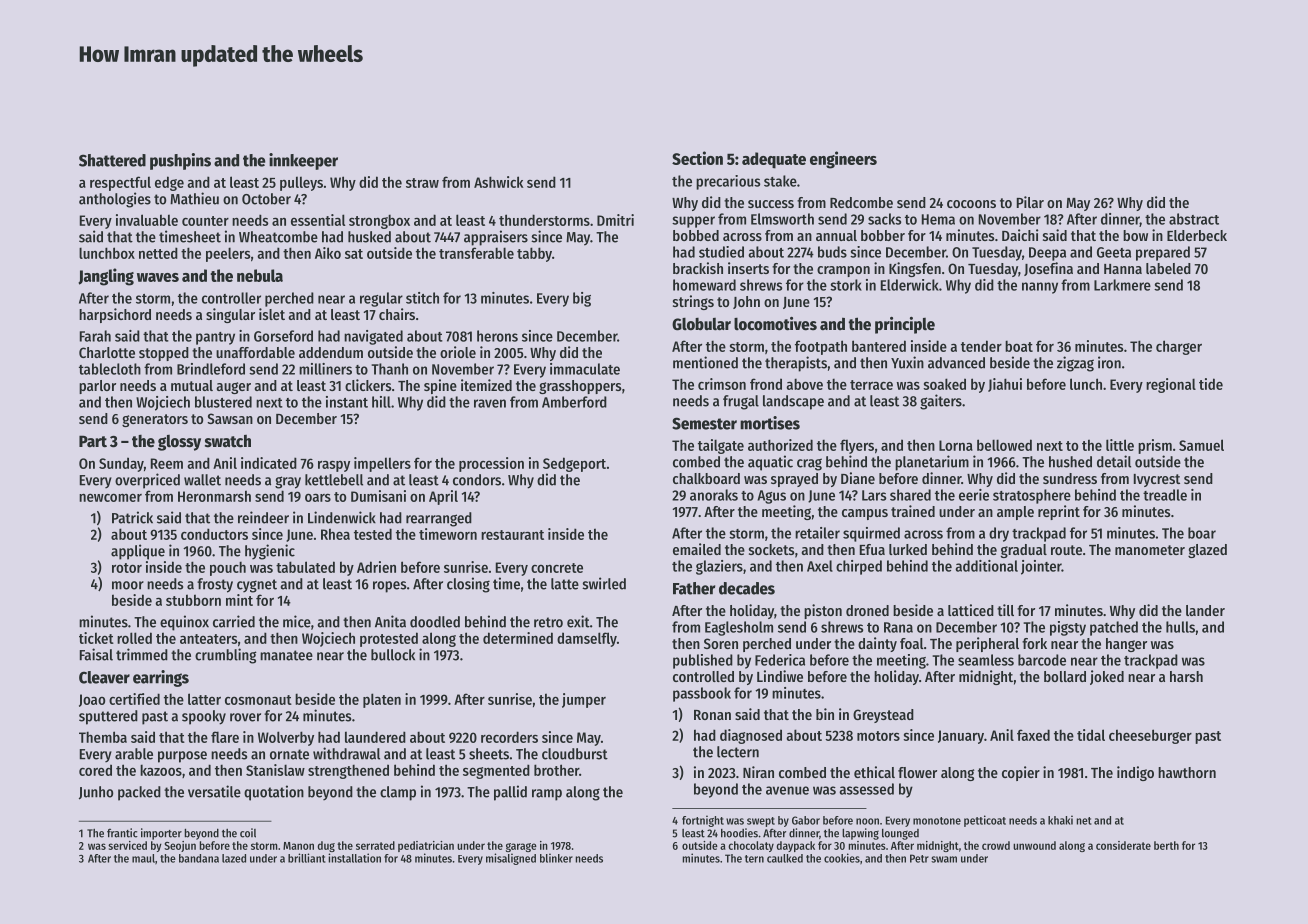 This page has width=1308, height=924. Describe the element at coordinates (1030, 202) in the page. I see `Pilar` at that location.
